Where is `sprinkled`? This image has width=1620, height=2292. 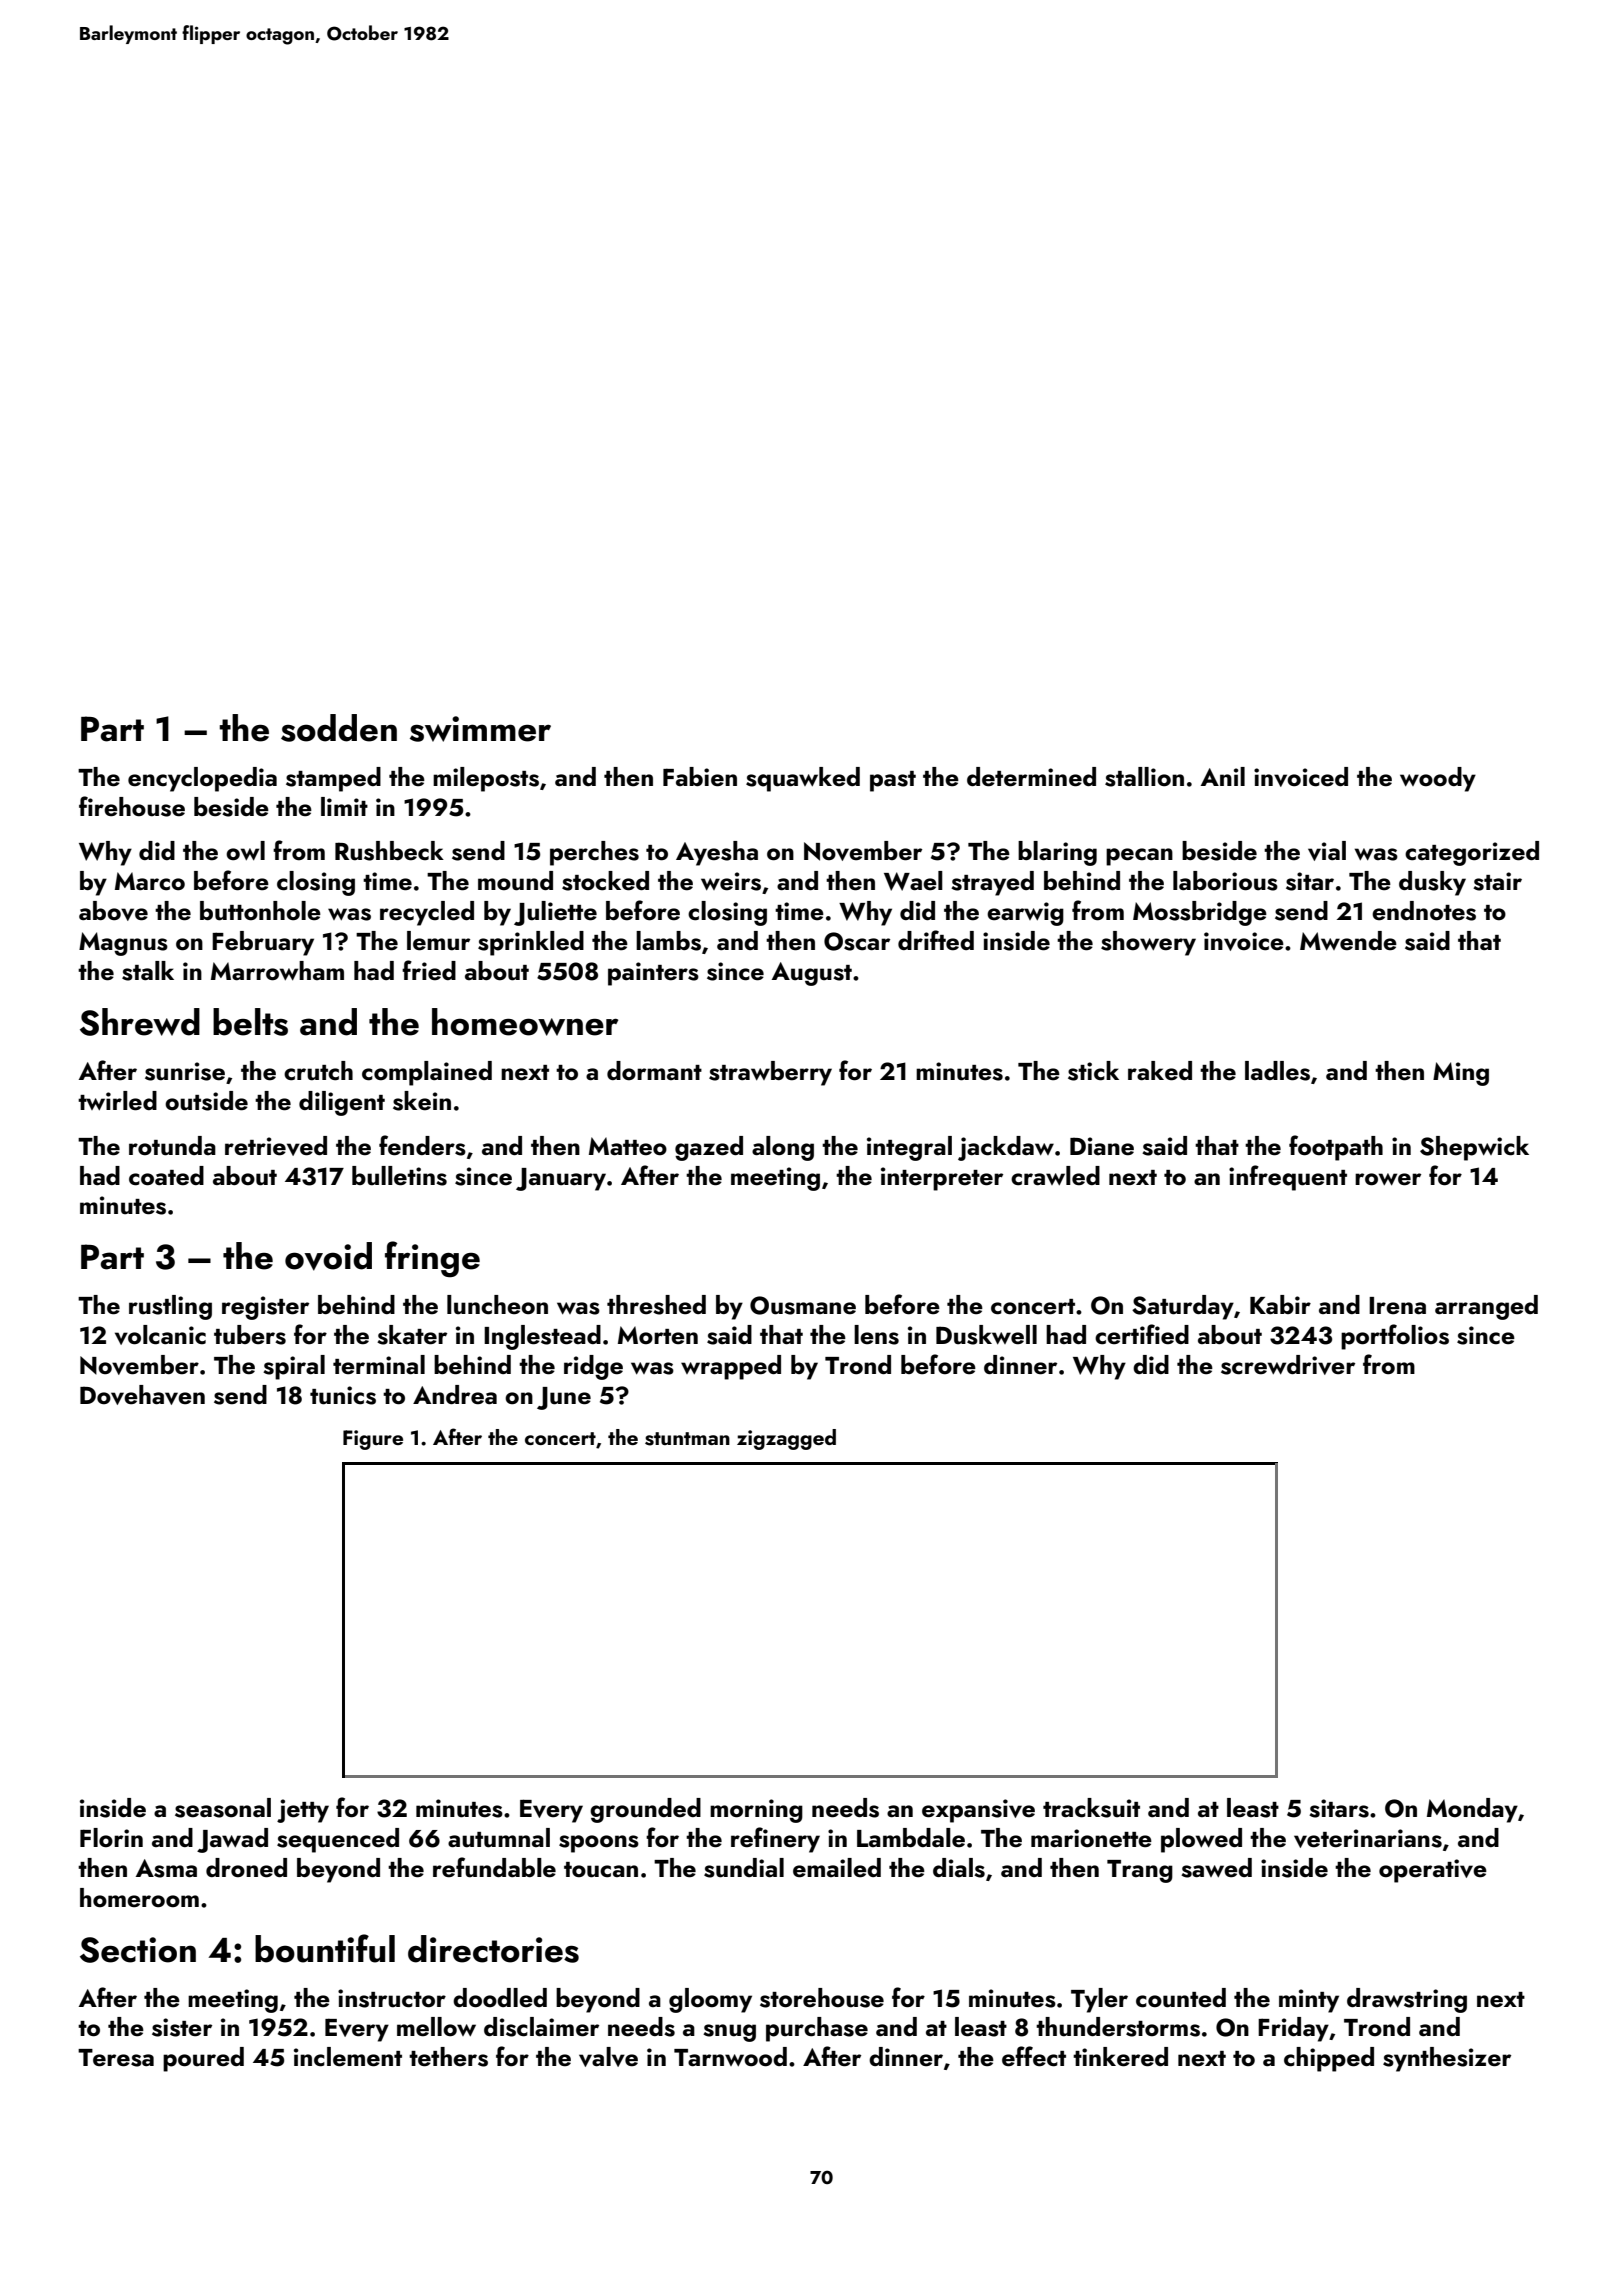
sprinkled is located at coordinates (531, 943).
